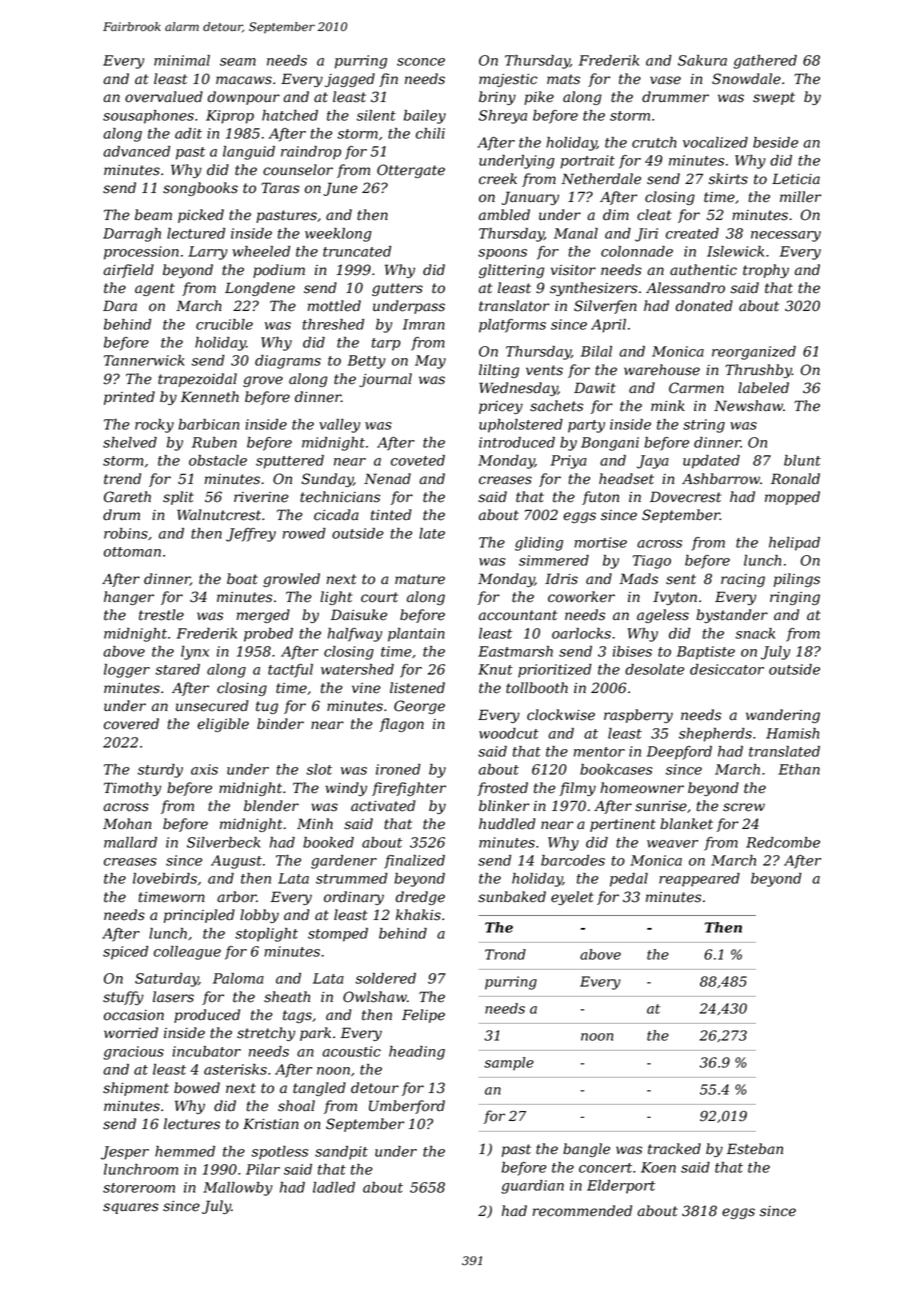  What do you see at coordinates (629, 880) in the screenshot?
I see `pedal` at bounding box center [629, 880].
